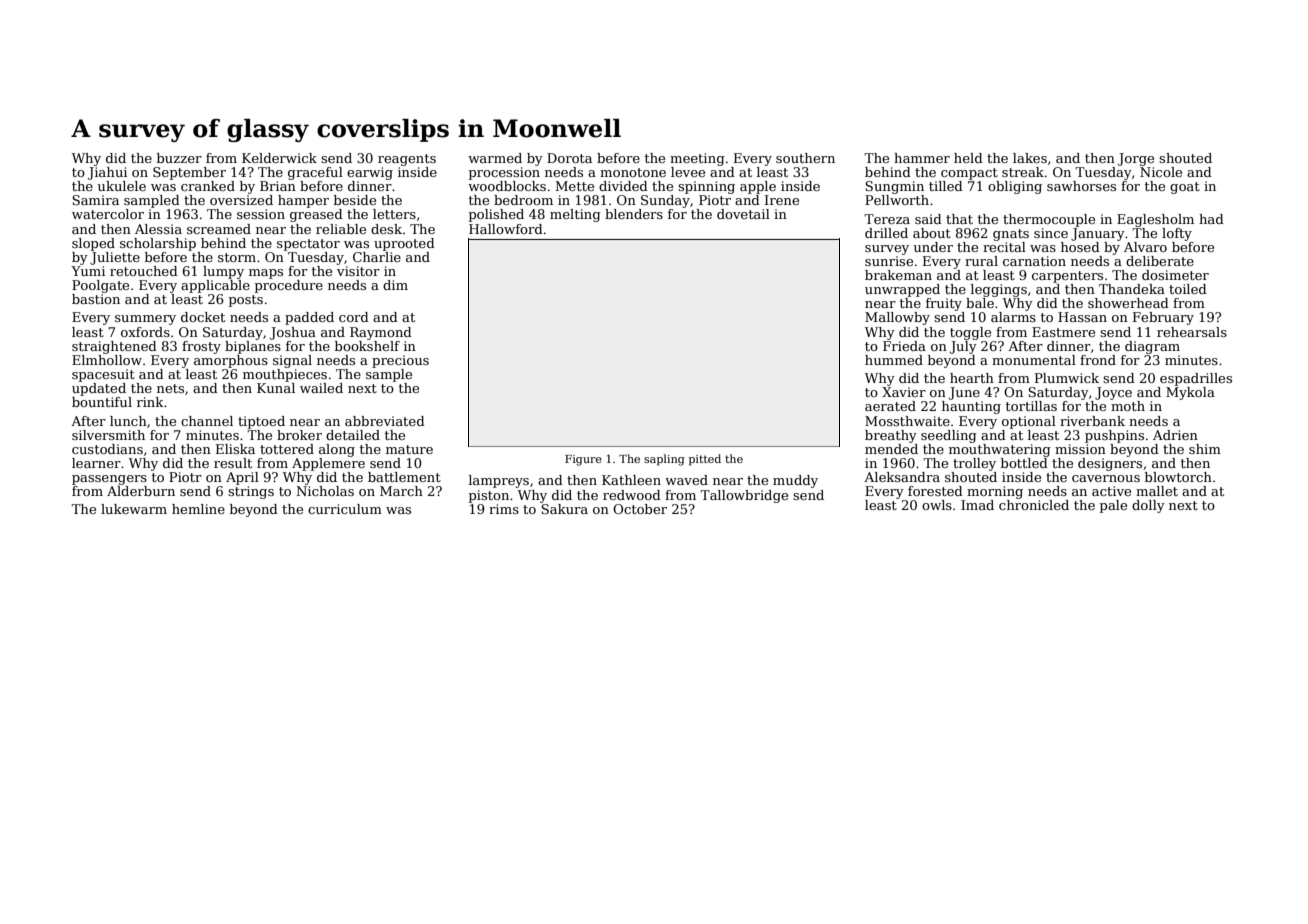 The image size is (1308, 924). What do you see at coordinates (404, 244) in the document?
I see `uprooted` at bounding box center [404, 244].
